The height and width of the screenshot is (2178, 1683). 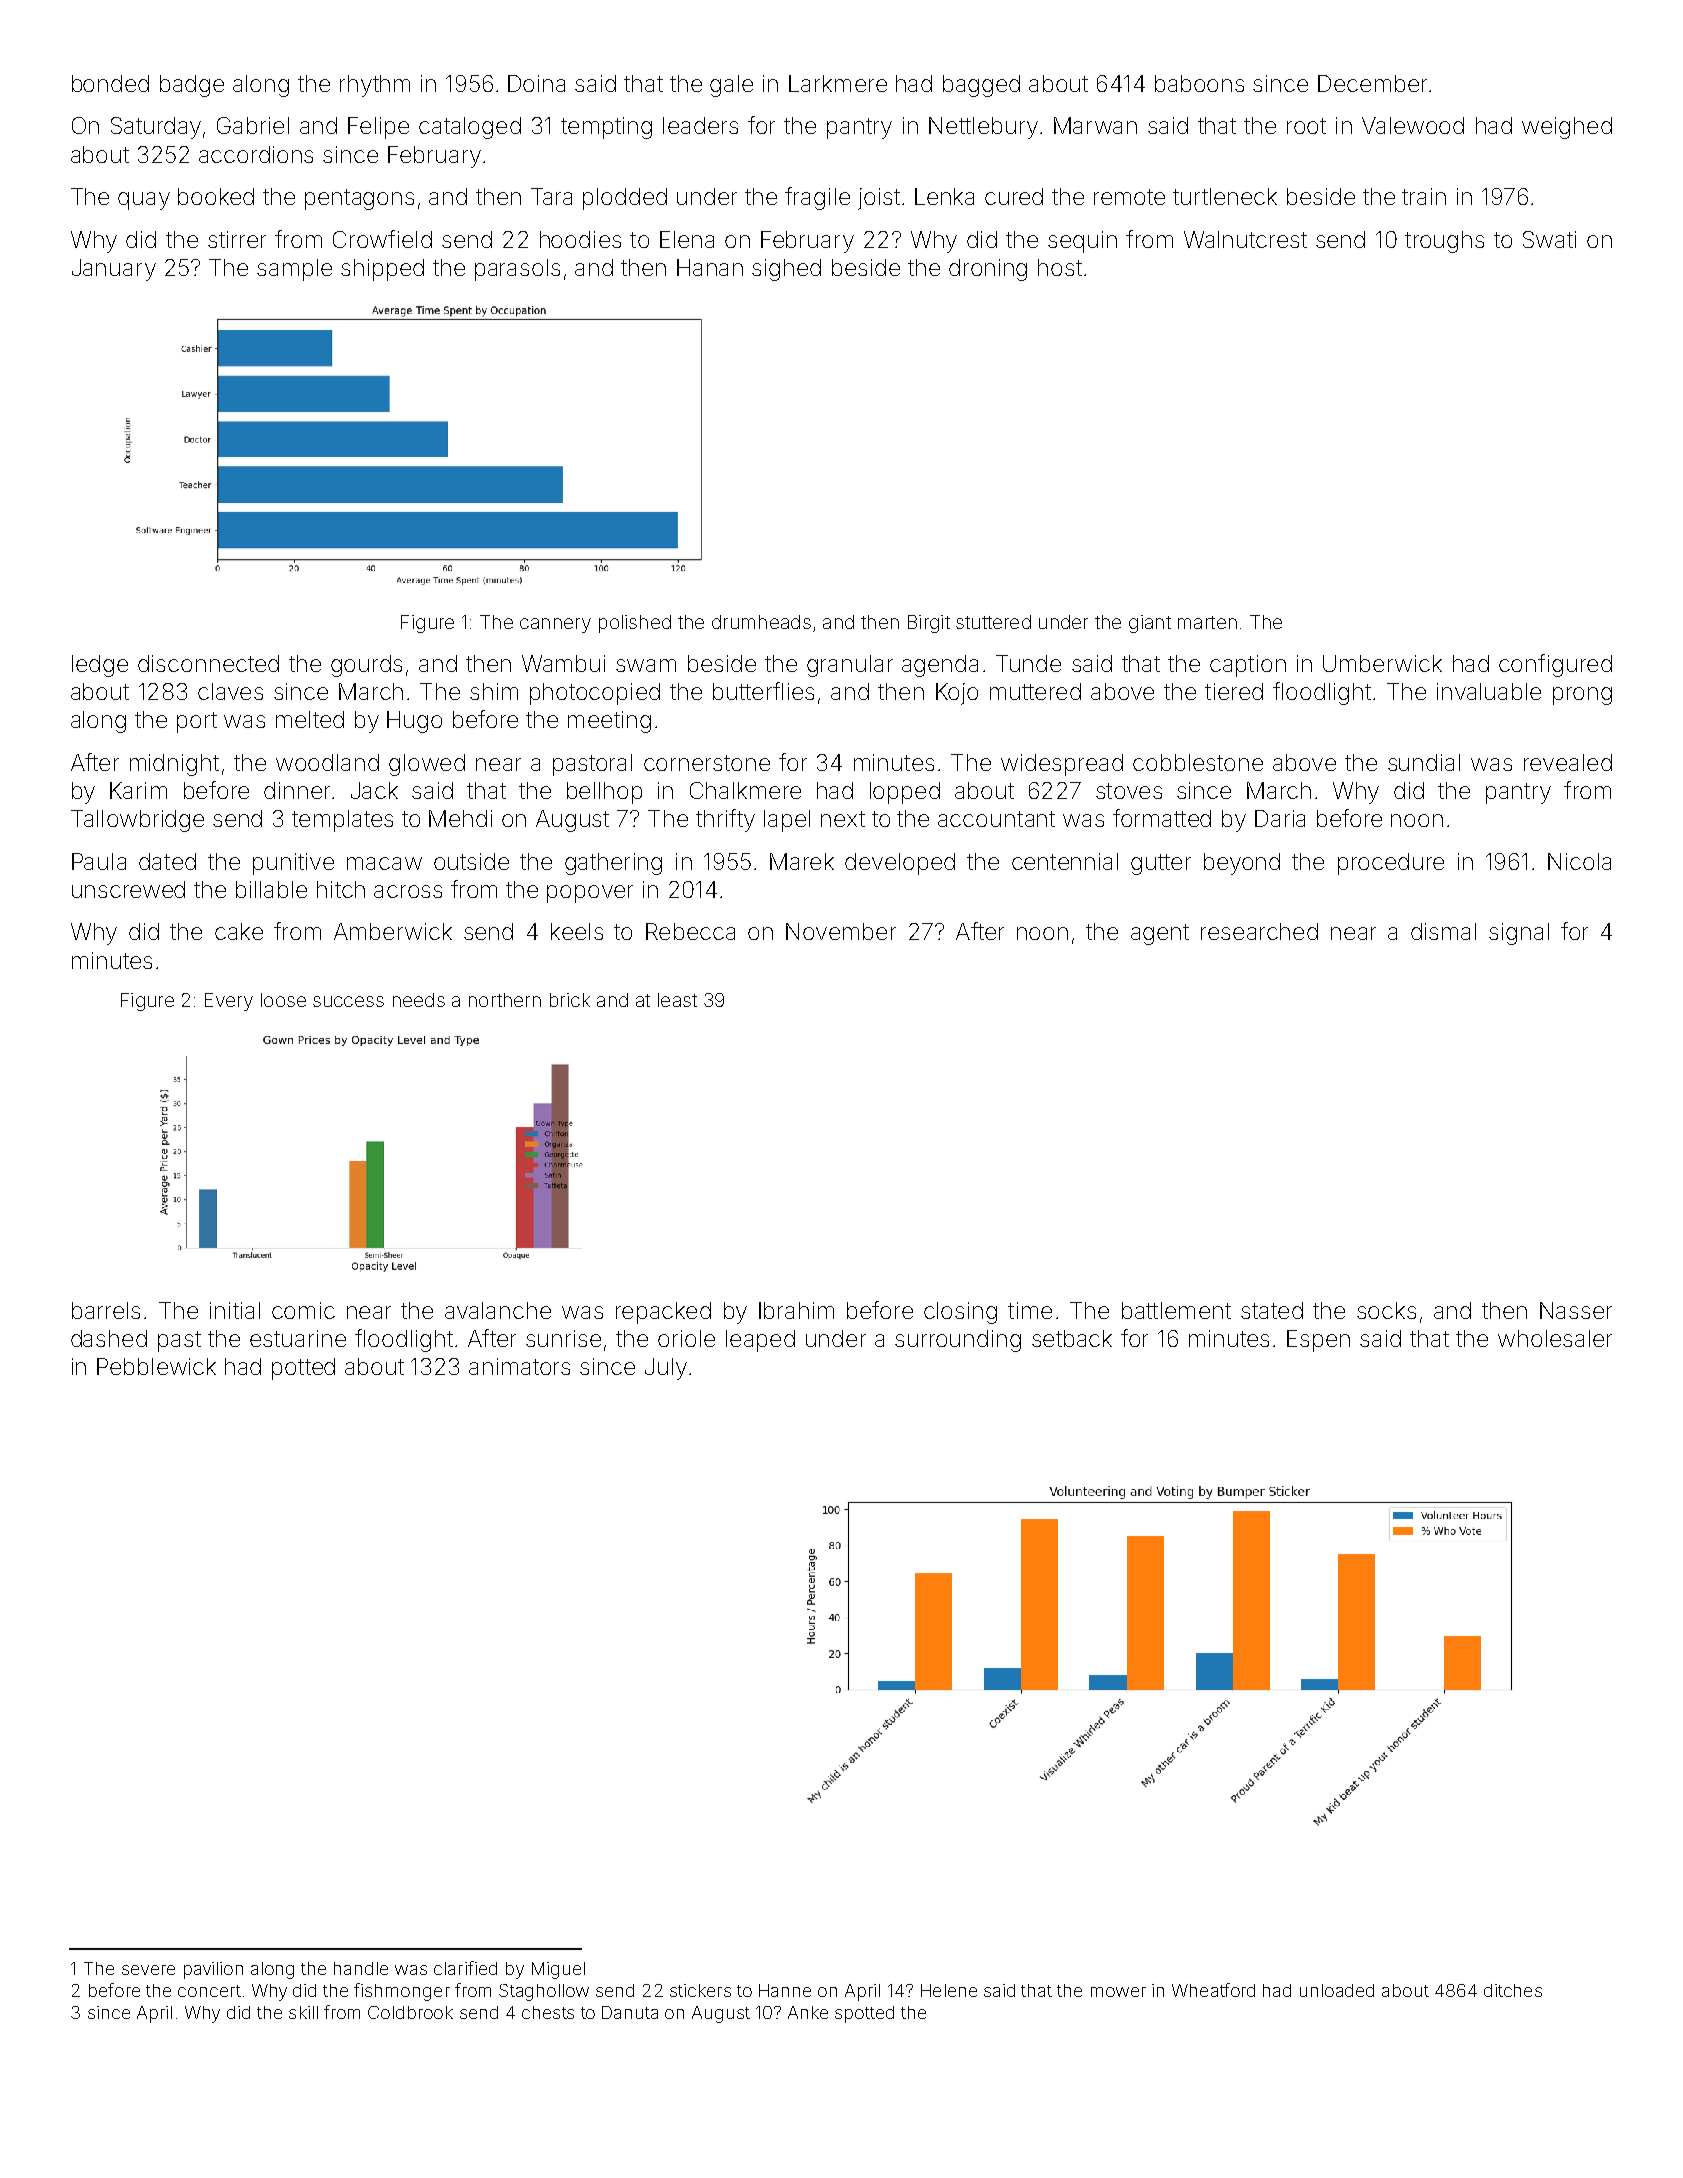 What do you see at coordinates (100, 666) in the screenshot?
I see `ledge` at bounding box center [100, 666].
